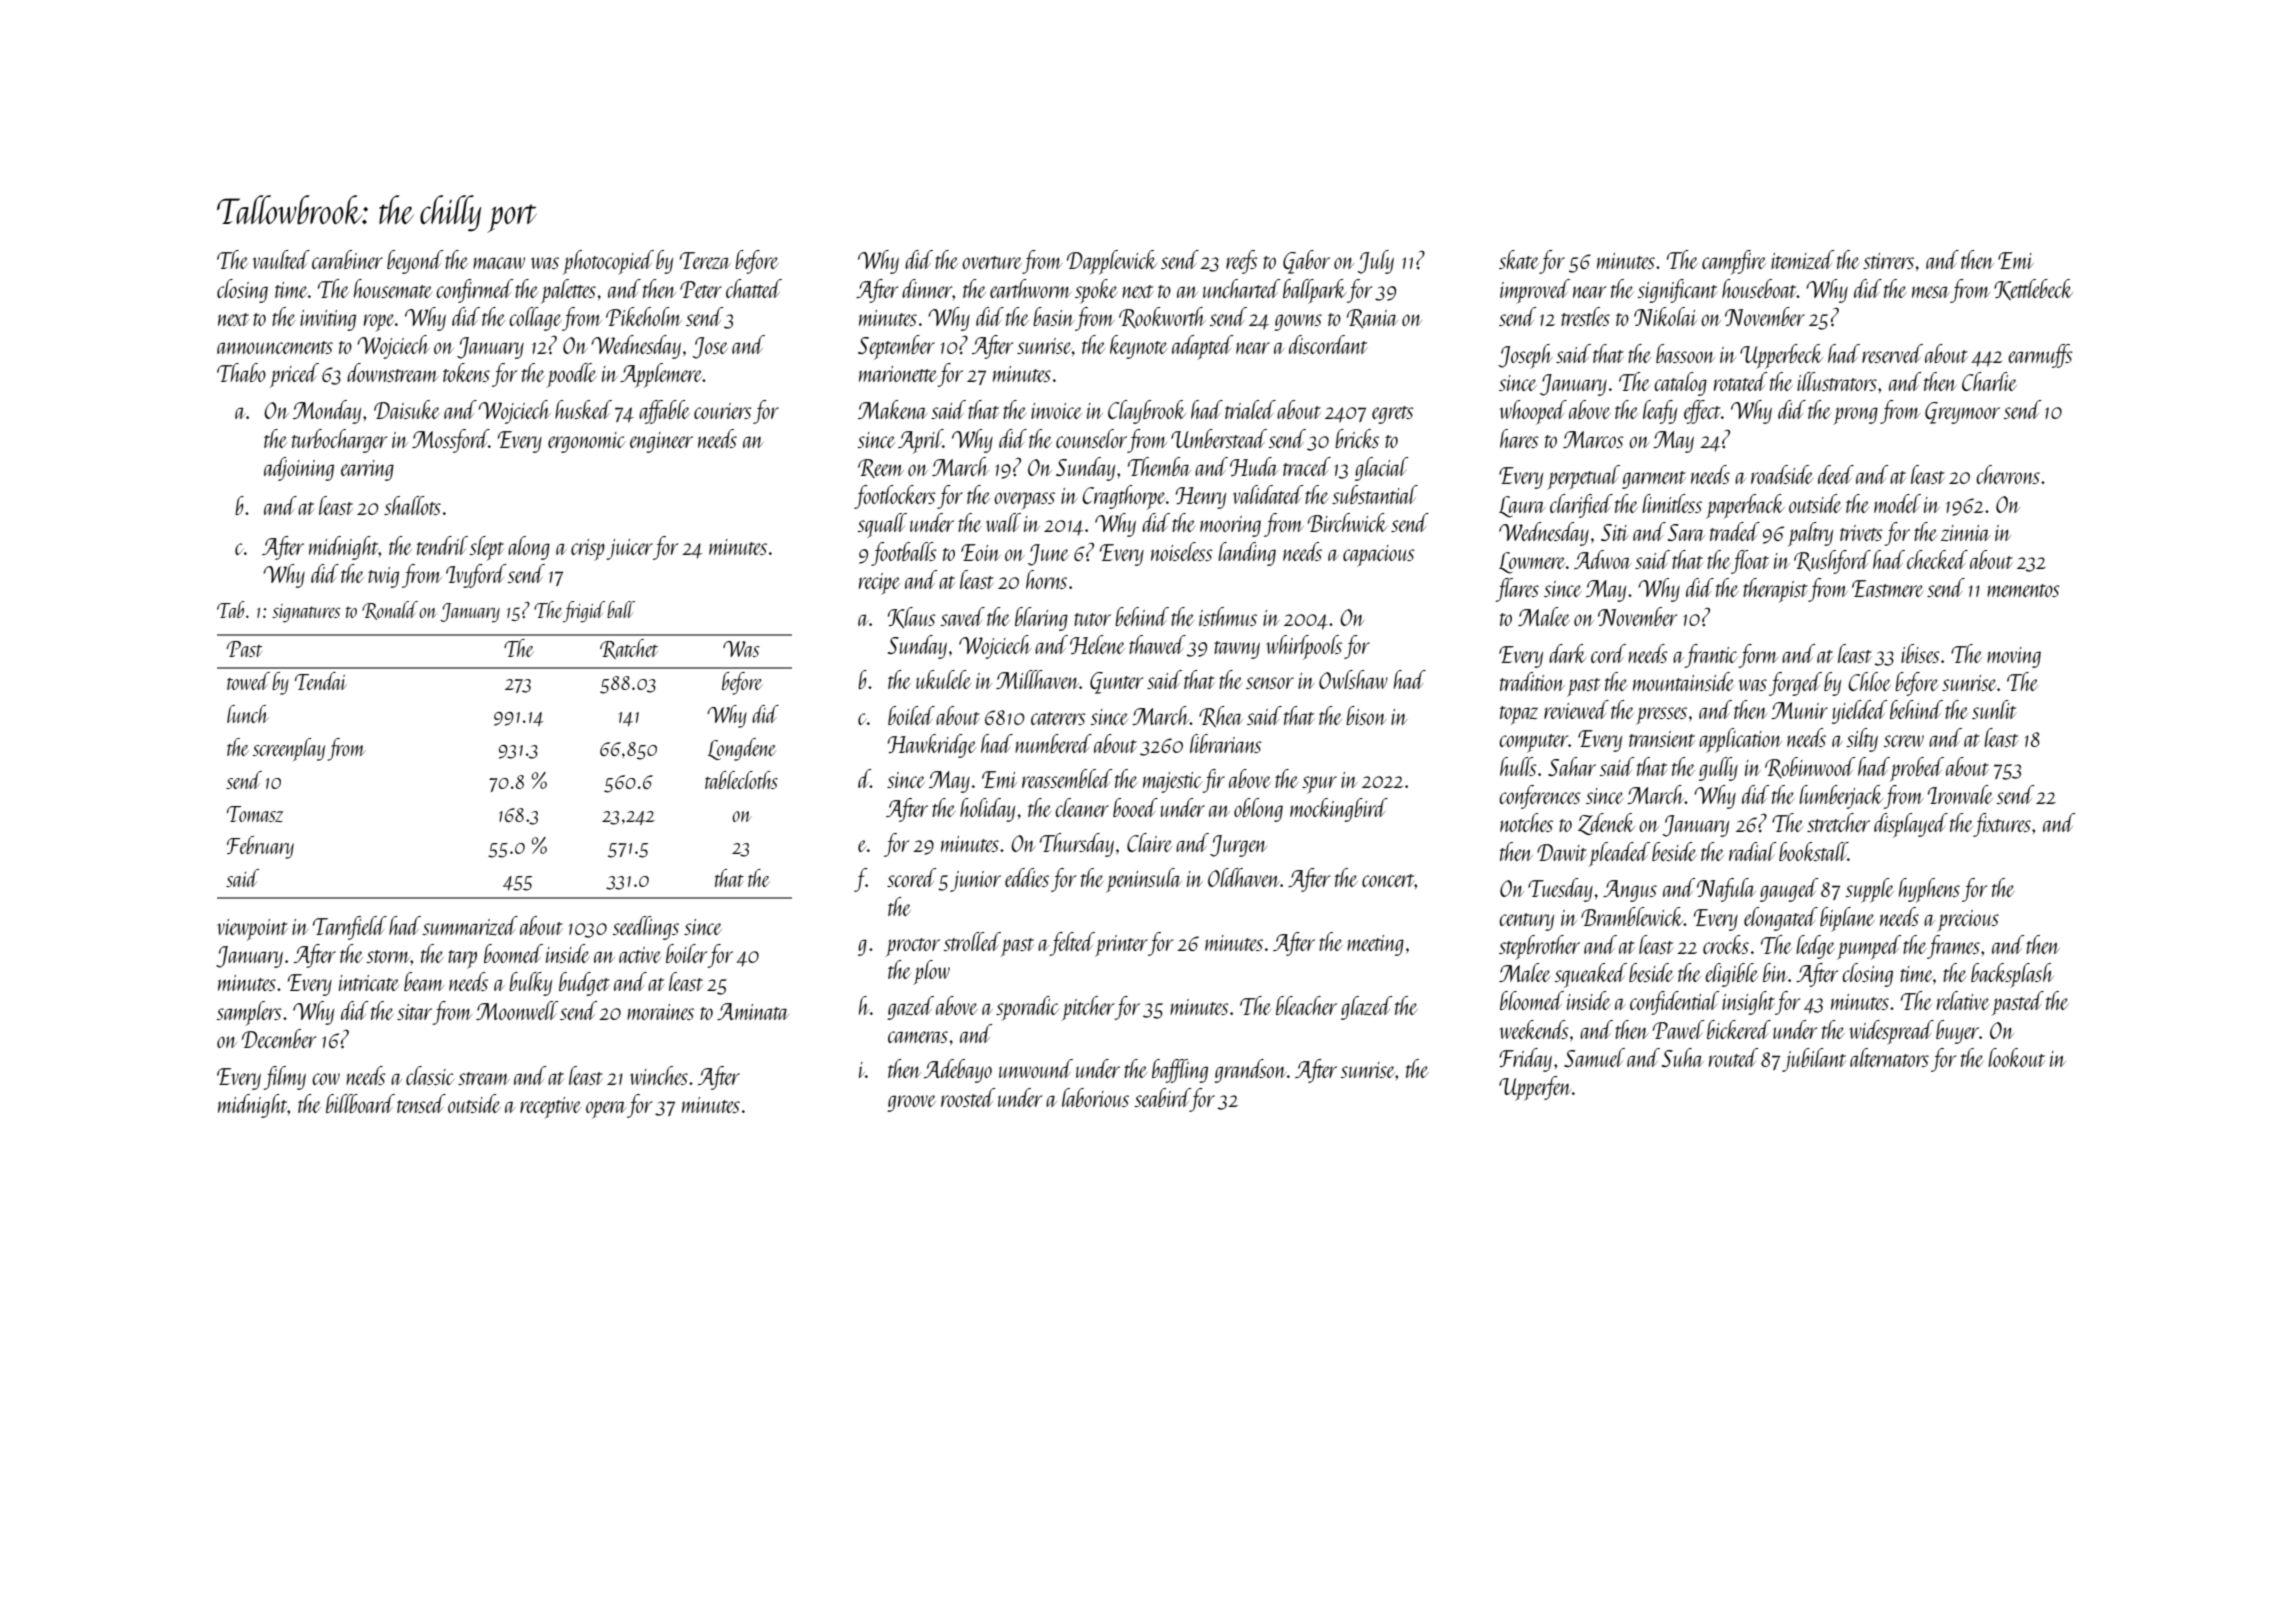 This document has height=1620, width=2292. What do you see at coordinates (1888, 261) in the document?
I see `stirrers` at bounding box center [1888, 261].
